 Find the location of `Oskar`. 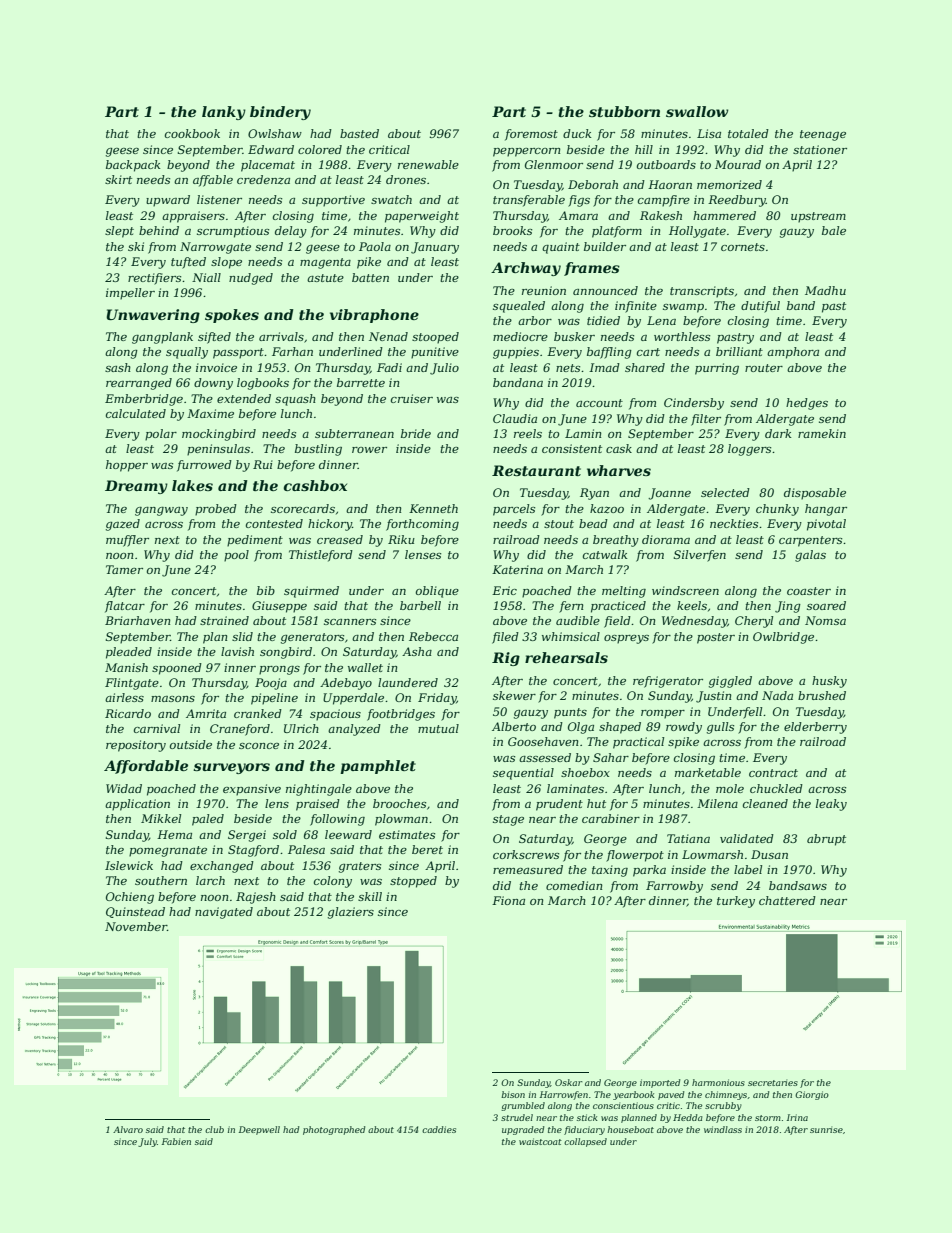

Oskar is located at coordinates (568, 1082).
